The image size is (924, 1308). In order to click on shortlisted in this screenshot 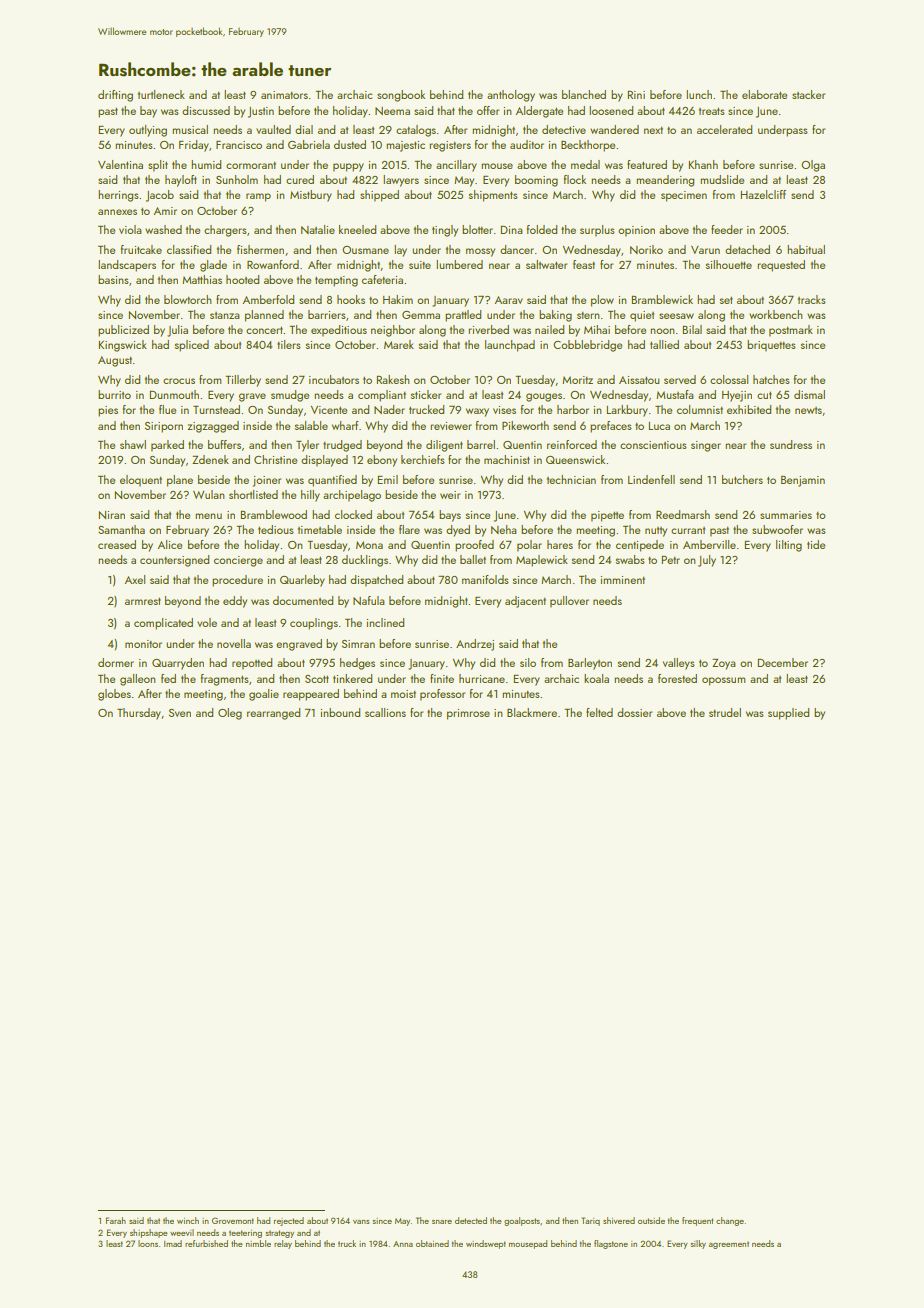, I will do `click(253, 494)`.
